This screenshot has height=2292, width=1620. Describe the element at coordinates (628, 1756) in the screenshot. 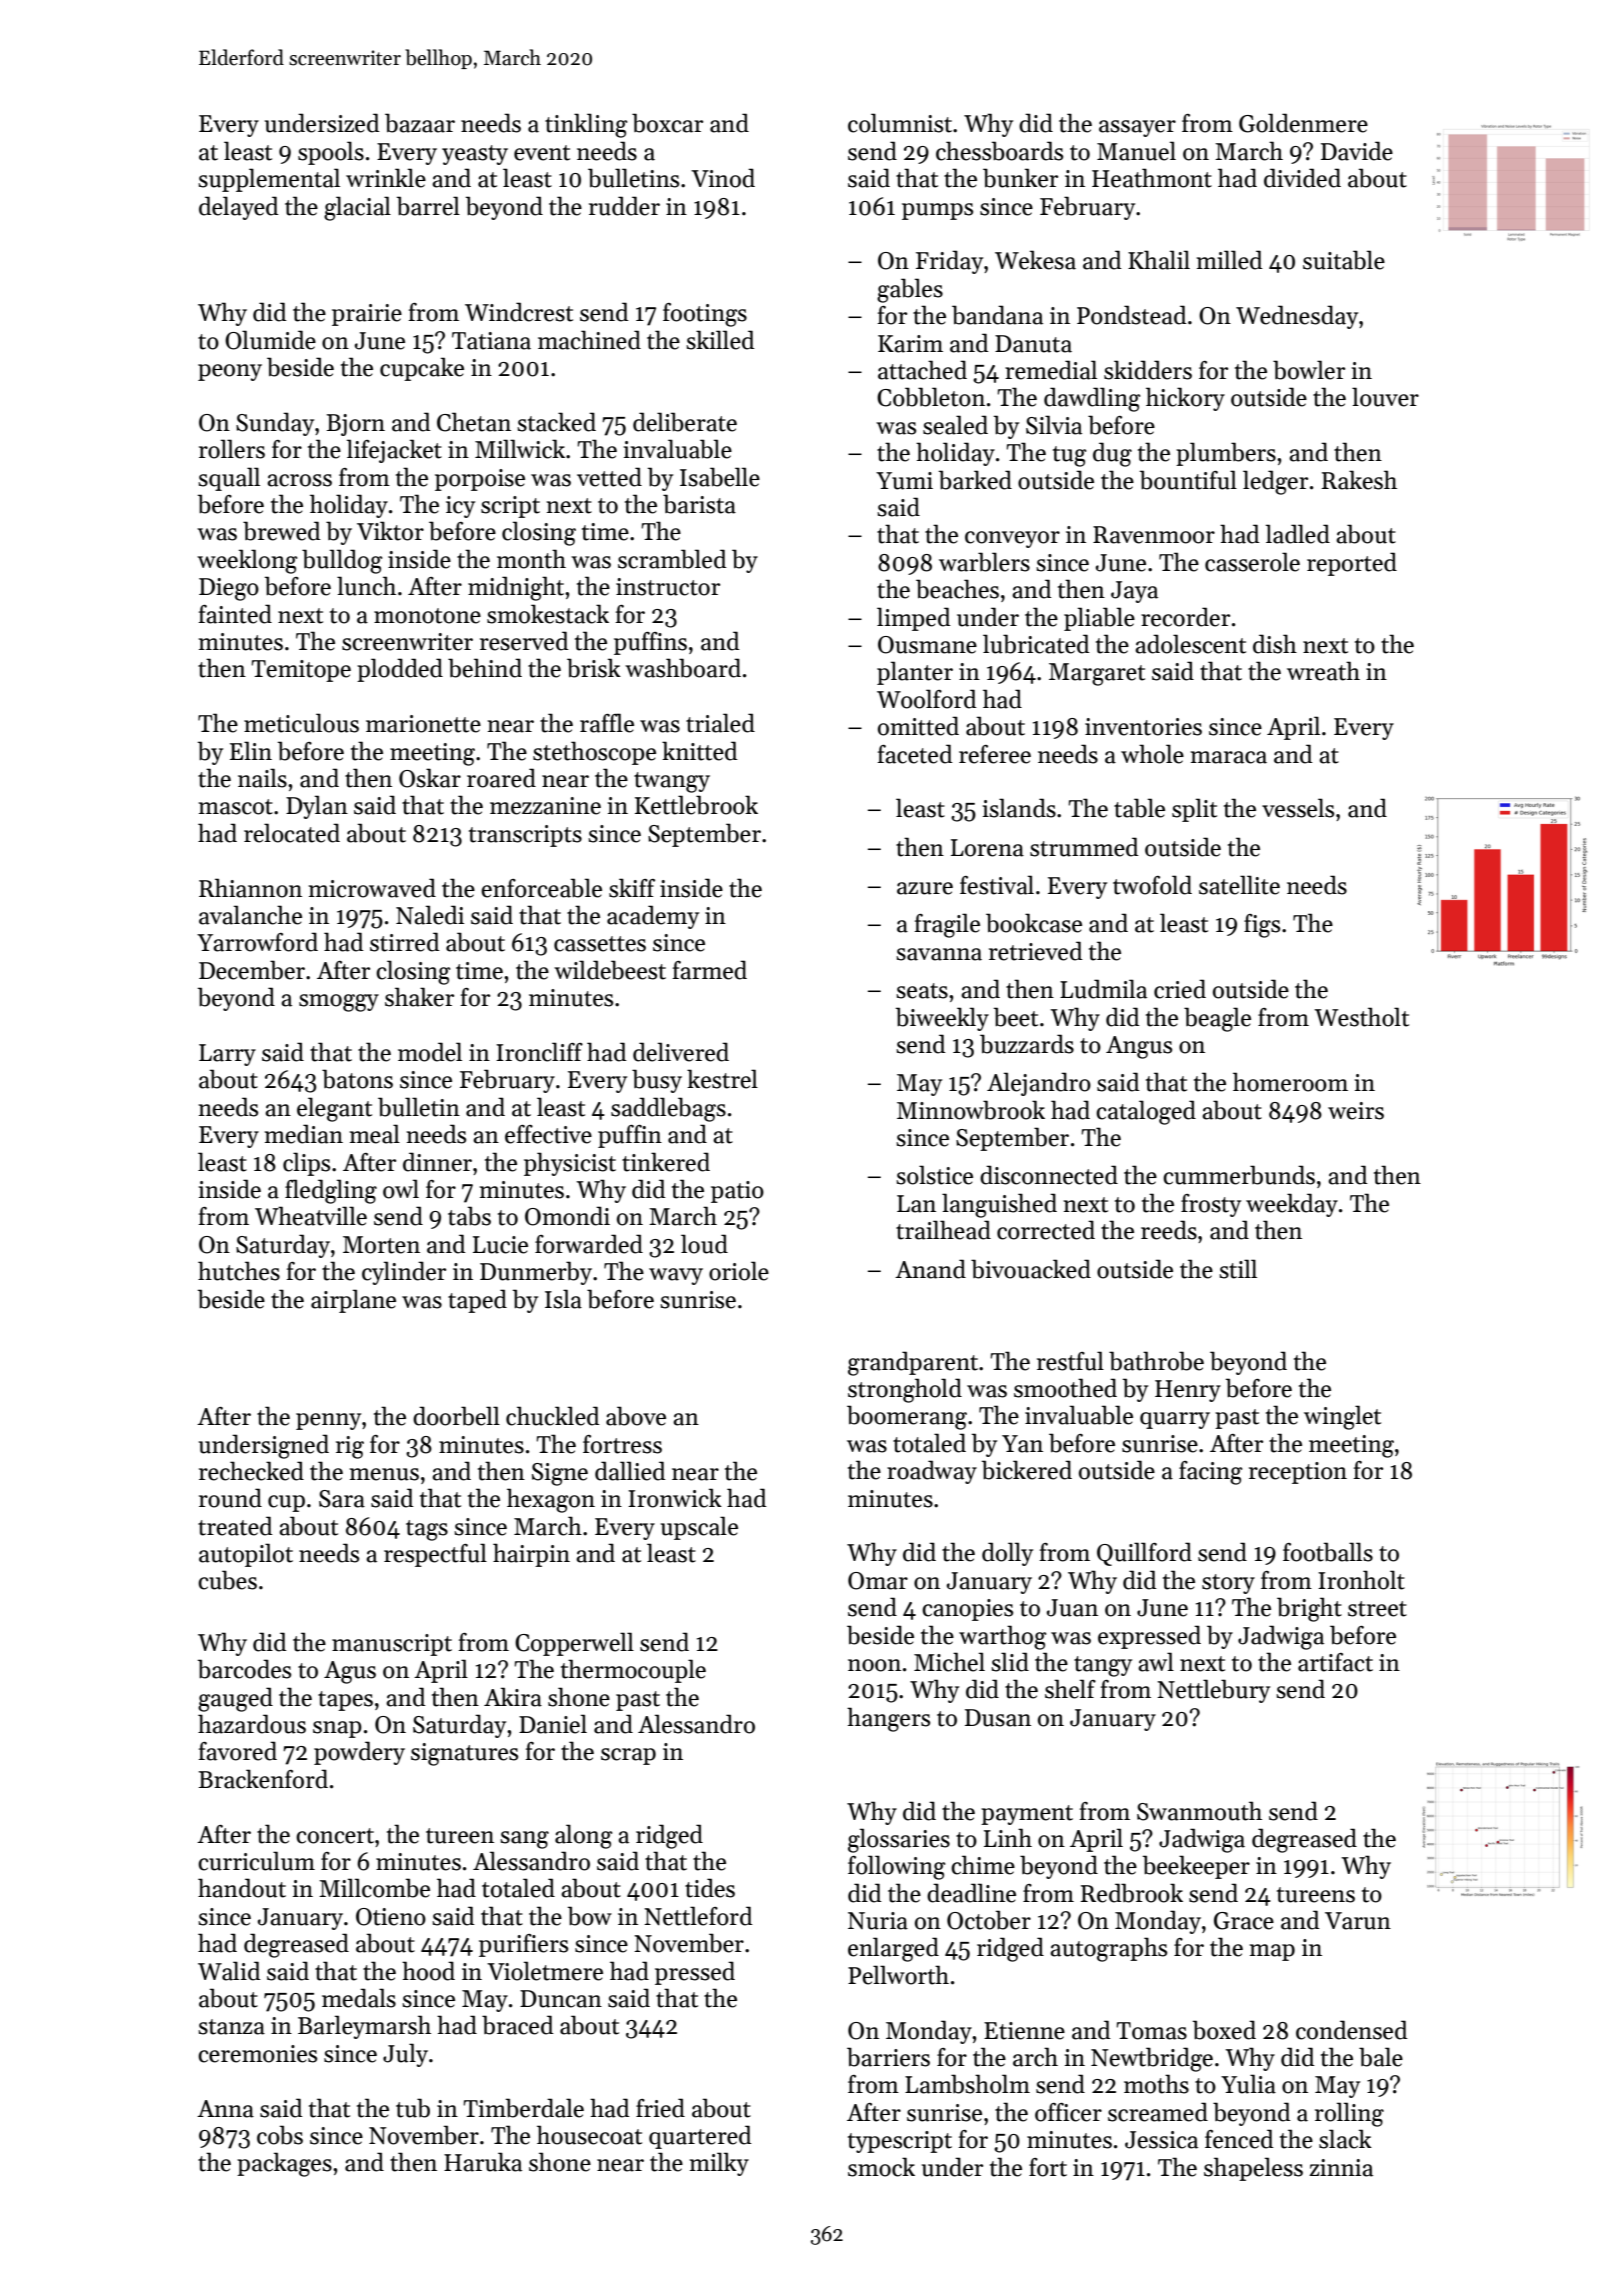

I see `scrap` at that location.
